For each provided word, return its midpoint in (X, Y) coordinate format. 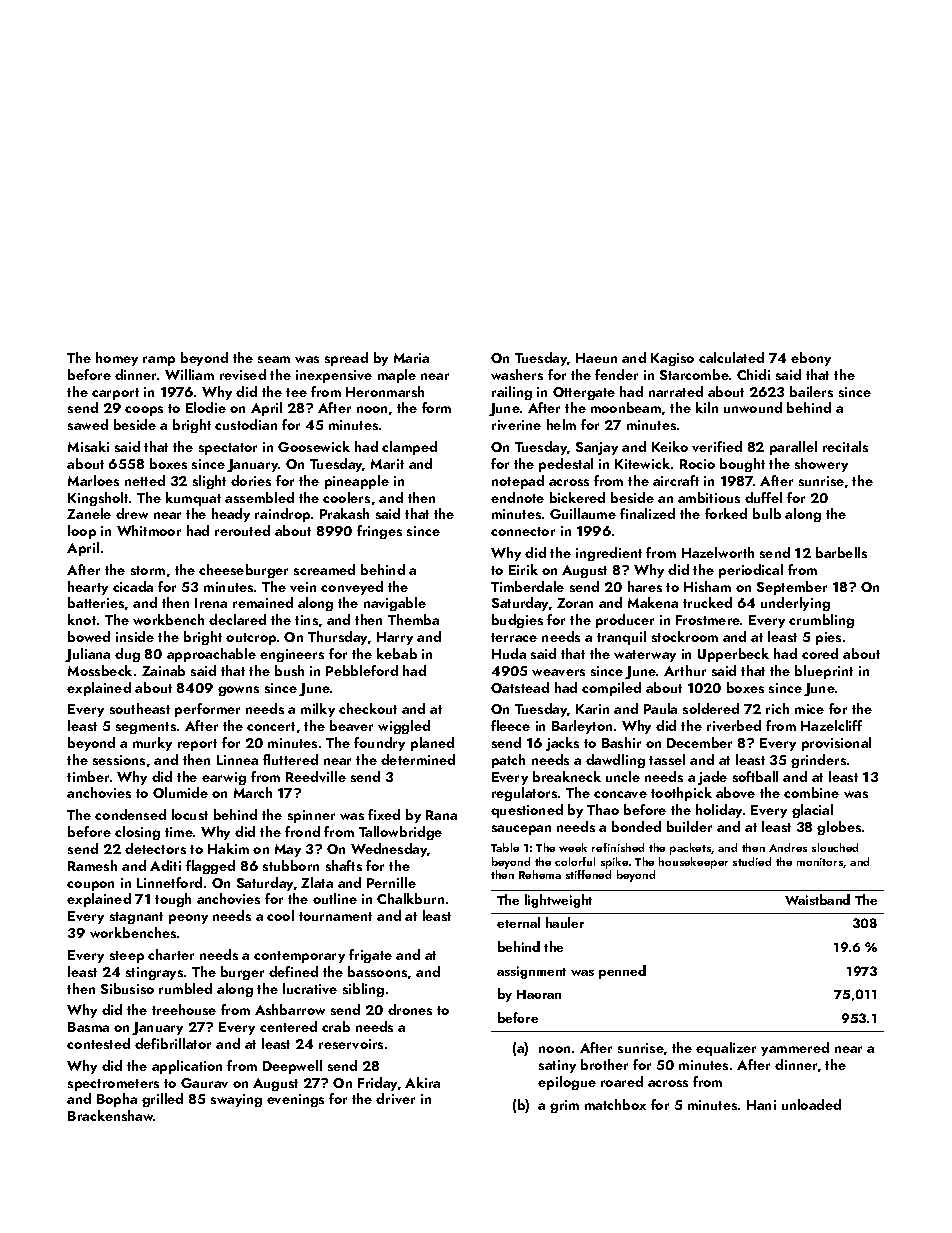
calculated (731, 357)
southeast (140, 708)
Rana (441, 815)
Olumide (180, 792)
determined (418, 759)
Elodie (206, 407)
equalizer (726, 1049)
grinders (818, 761)
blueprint (824, 672)
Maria (411, 358)
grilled (162, 1100)
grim (564, 1106)
